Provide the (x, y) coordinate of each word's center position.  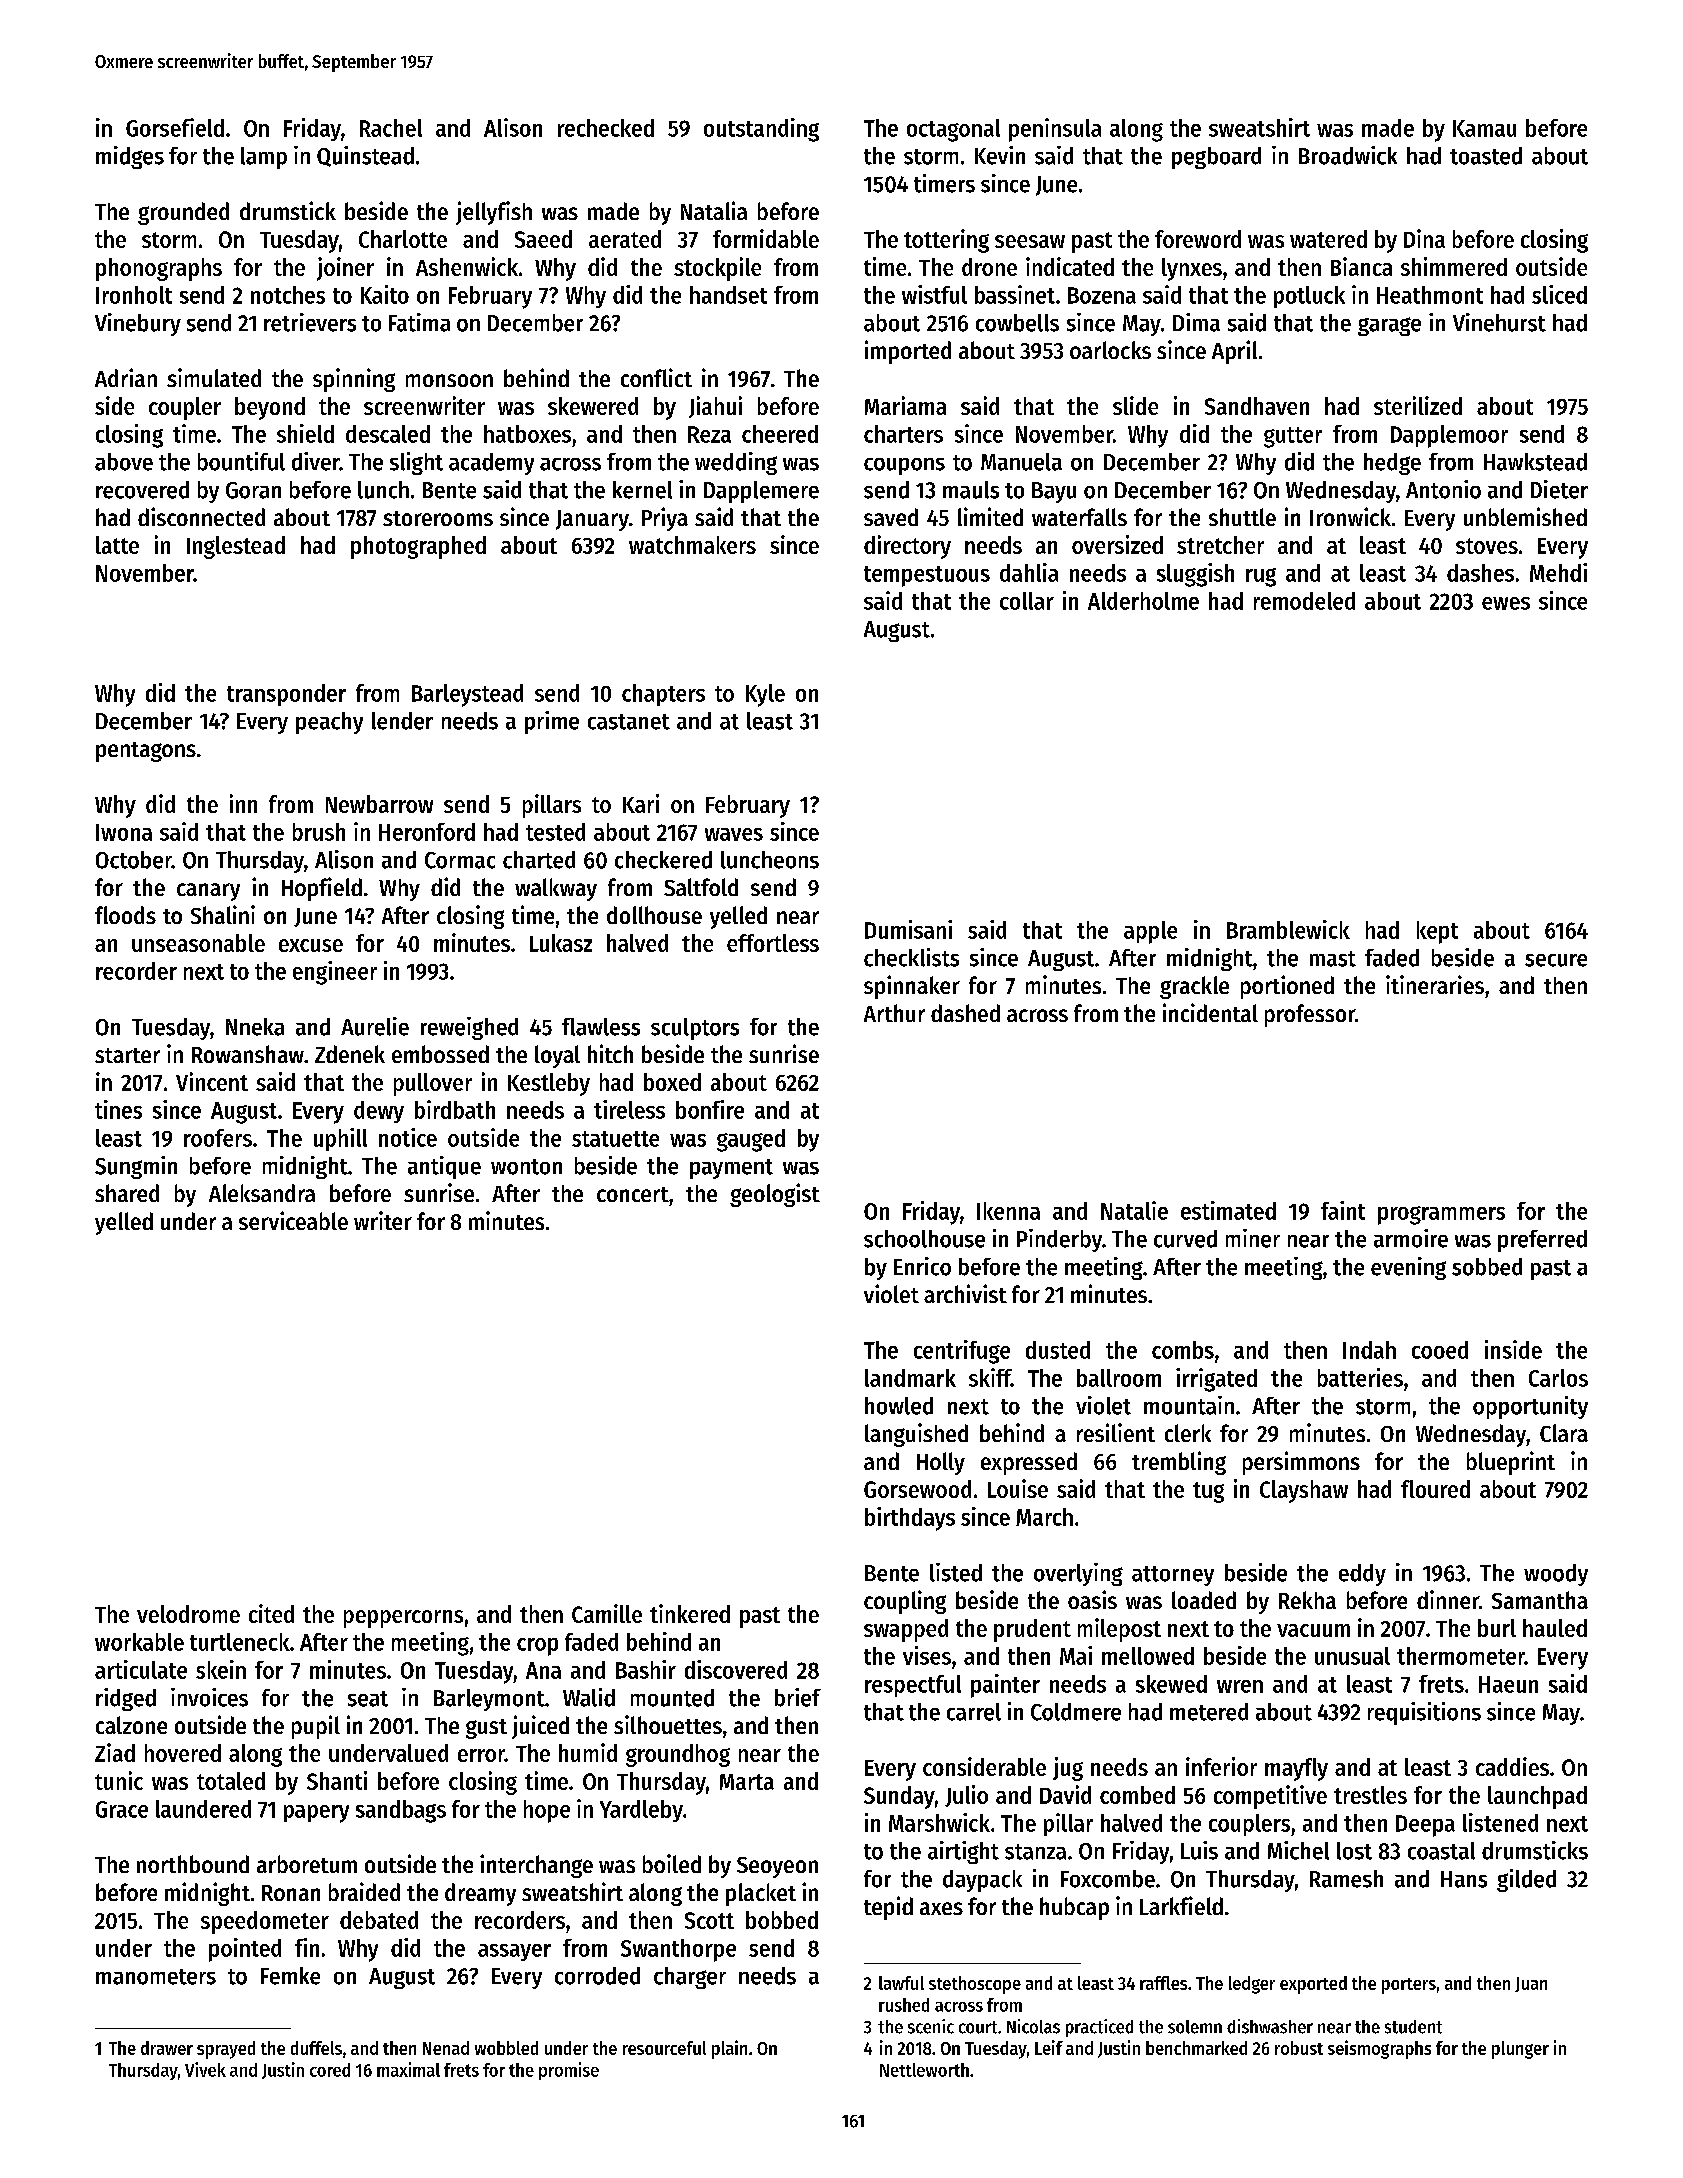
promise (569, 2071)
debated (379, 1920)
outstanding (761, 130)
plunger (1520, 2050)
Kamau (1484, 128)
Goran (253, 490)
